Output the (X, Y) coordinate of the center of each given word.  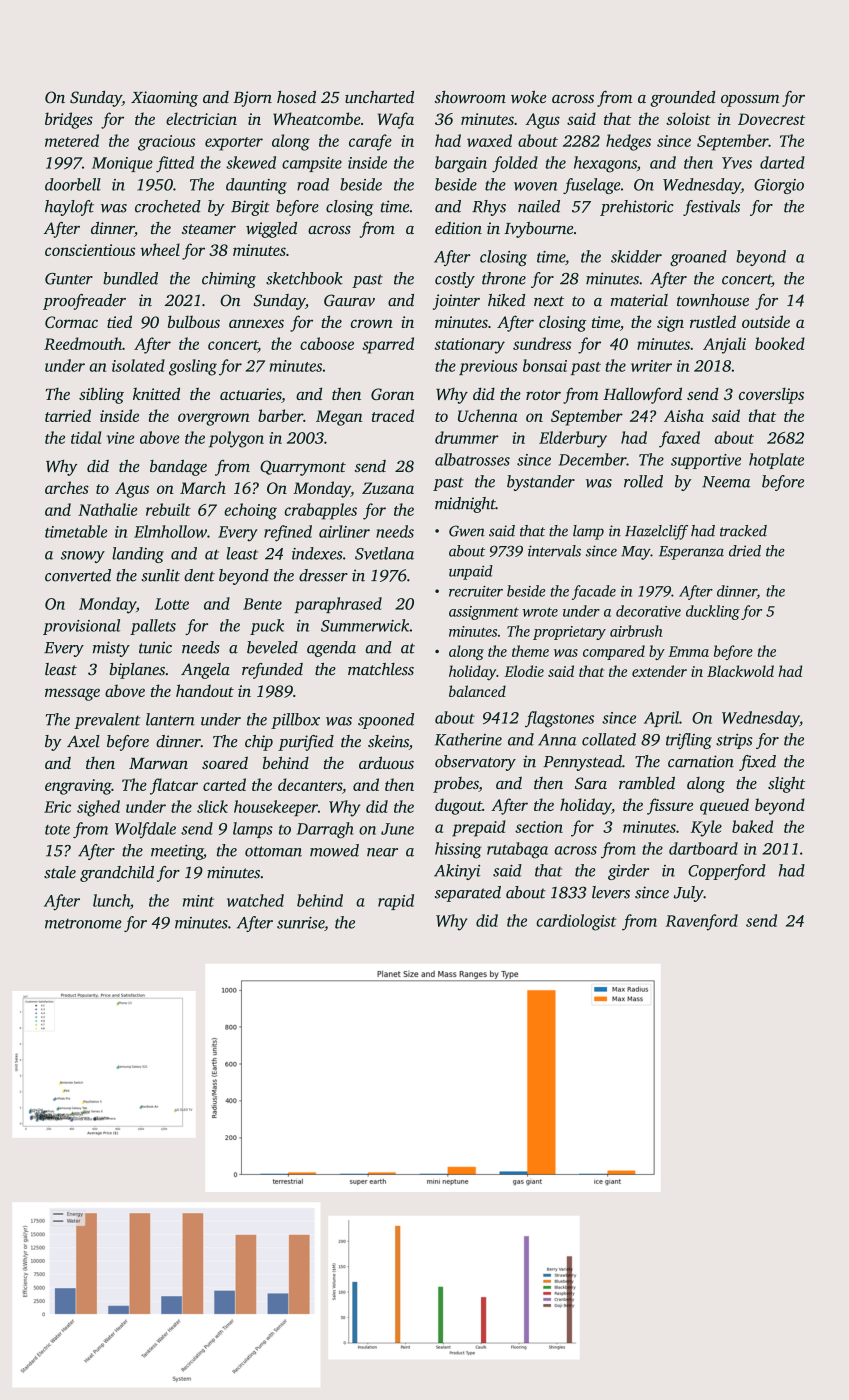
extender (659, 671)
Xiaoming (164, 99)
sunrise (300, 922)
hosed (296, 97)
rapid (396, 902)
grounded (683, 99)
